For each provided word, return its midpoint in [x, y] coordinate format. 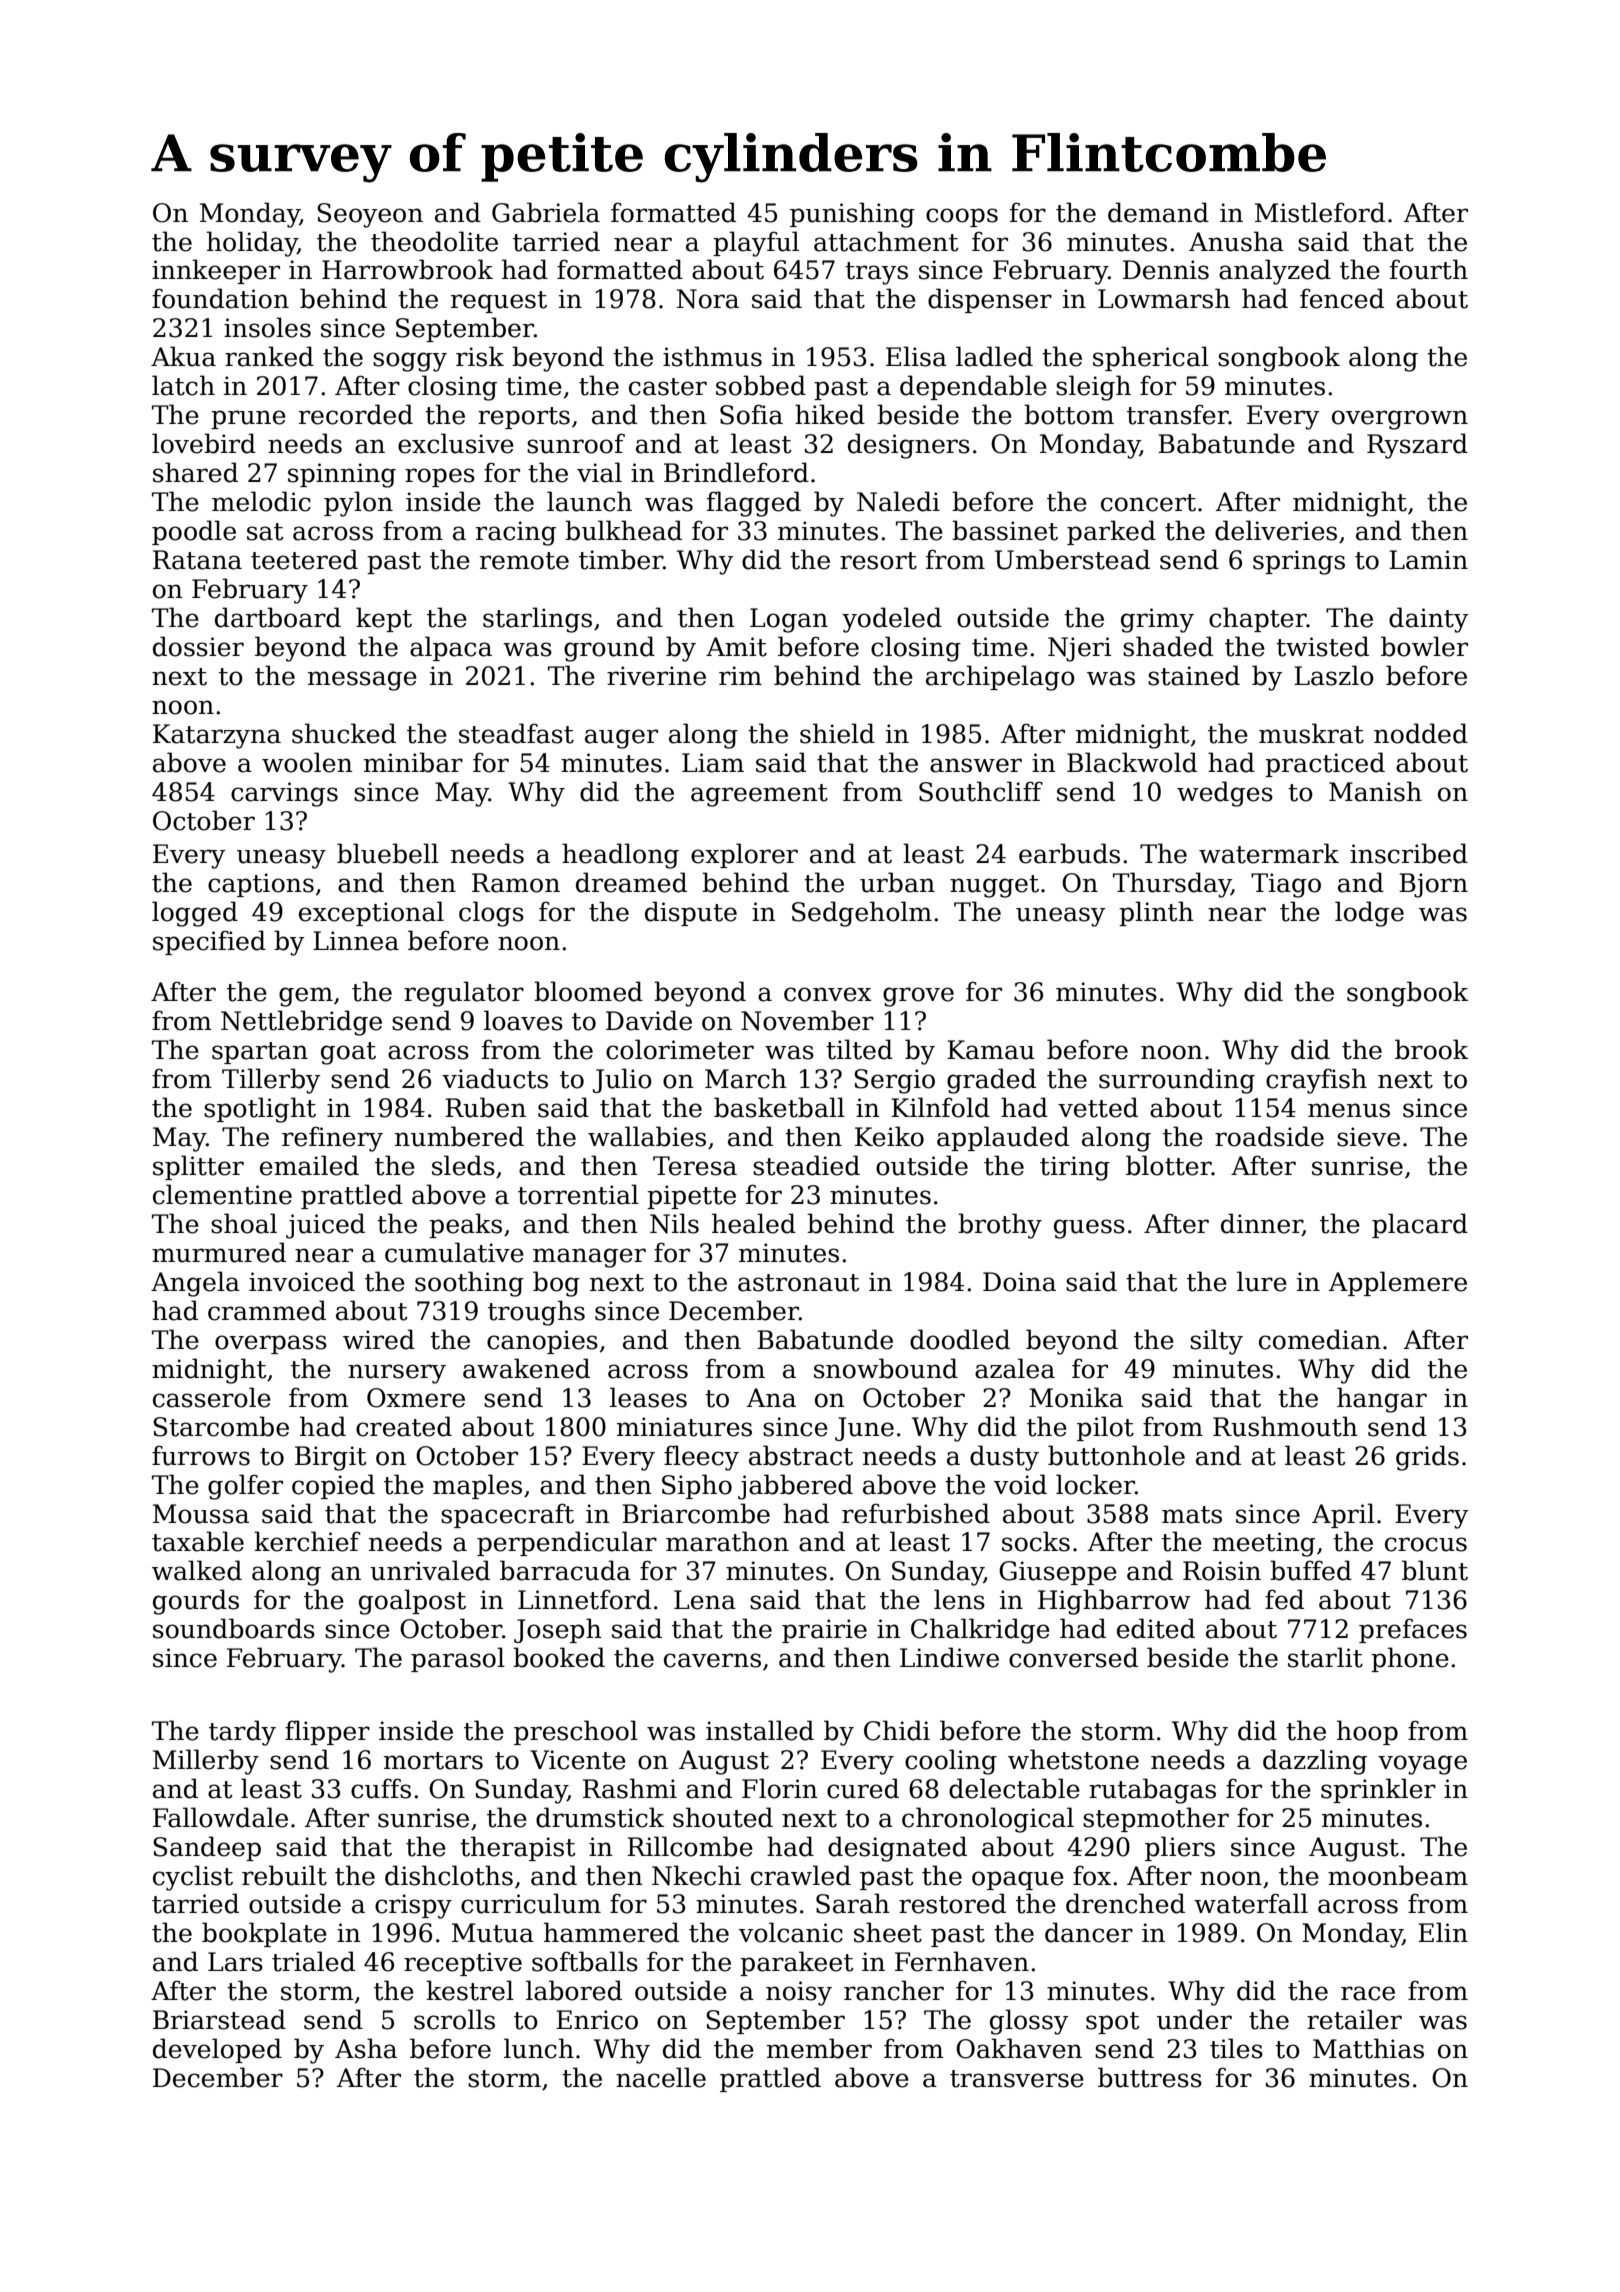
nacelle [661, 2077]
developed [217, 2050]
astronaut [799, 1283]
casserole [212, 1397]
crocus [1426, 1544]
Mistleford [1320, 212]
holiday [252, 244]
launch [589, 501]
